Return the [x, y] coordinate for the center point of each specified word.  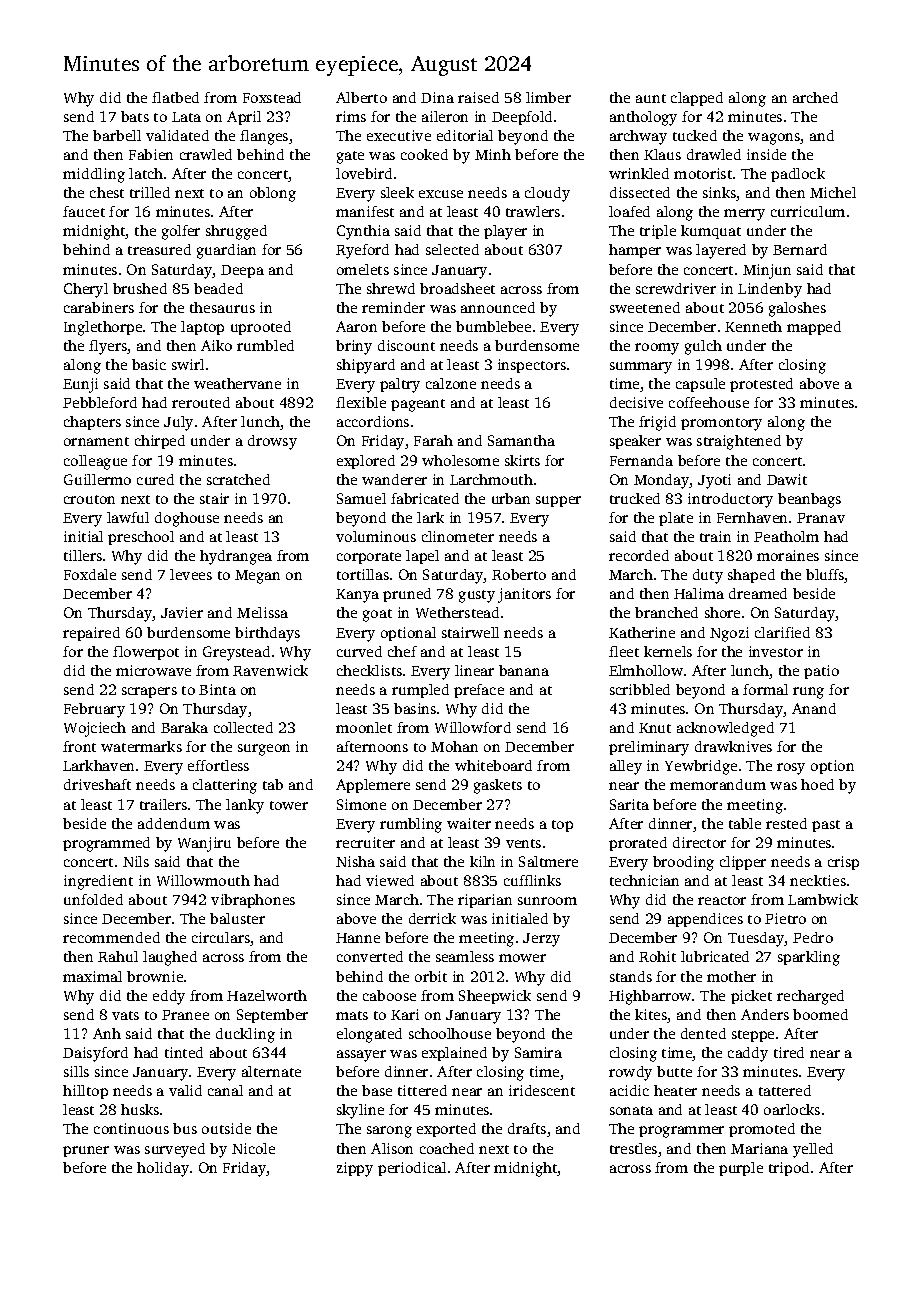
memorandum [718, 784]
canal [225, 1090]
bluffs [825, 576]
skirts [522, 460]
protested [761, 385]
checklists [369, 670]
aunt [651, 98]
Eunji [80, 385]
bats [135, 116]
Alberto [361, 97]
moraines [788, 555]
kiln [482, 861]
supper [558, 501]
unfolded [93, 899]
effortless [218, 765]
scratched [238, 479]
